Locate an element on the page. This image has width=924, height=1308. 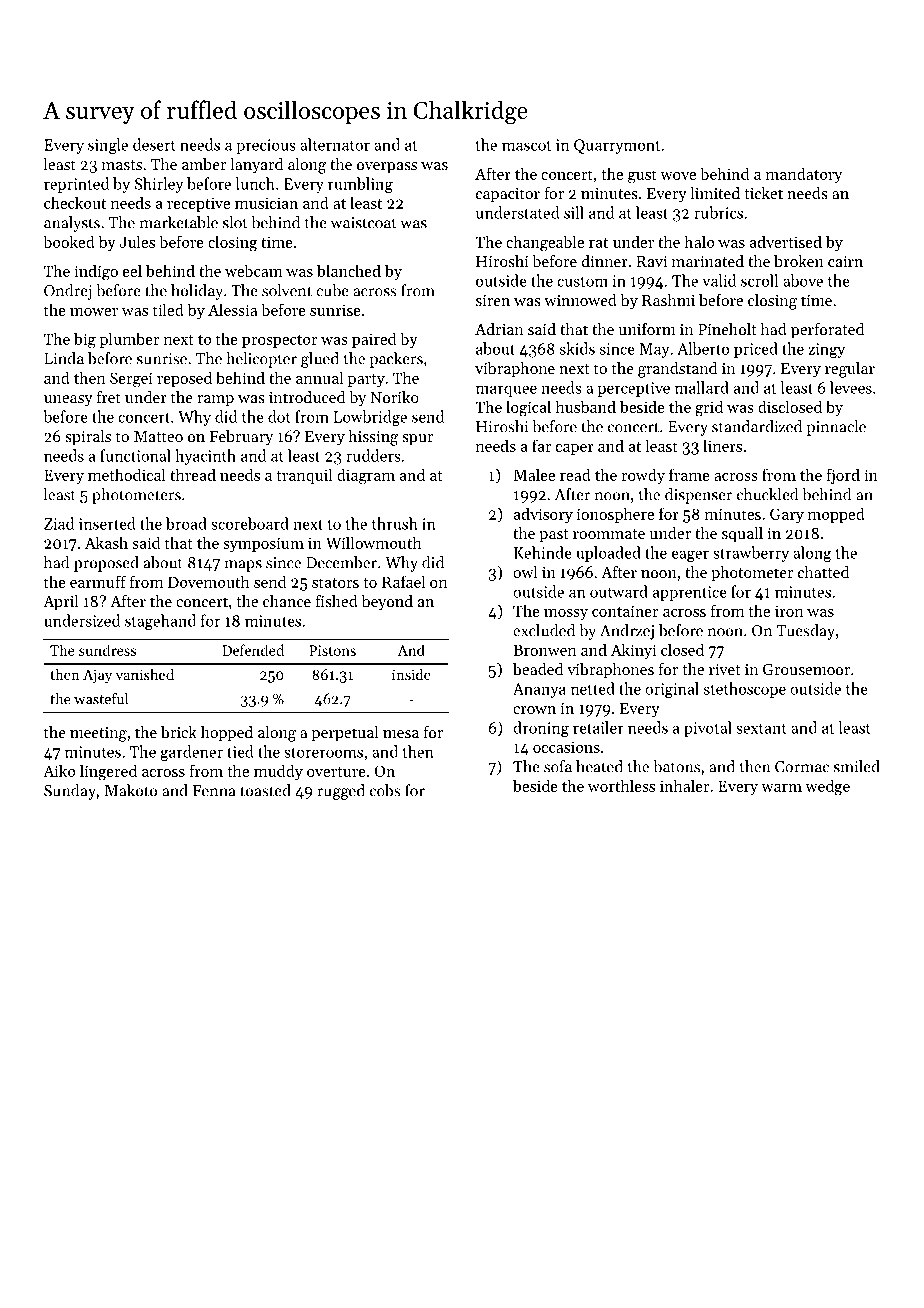
proposed is located at coordinates (106, 564).
